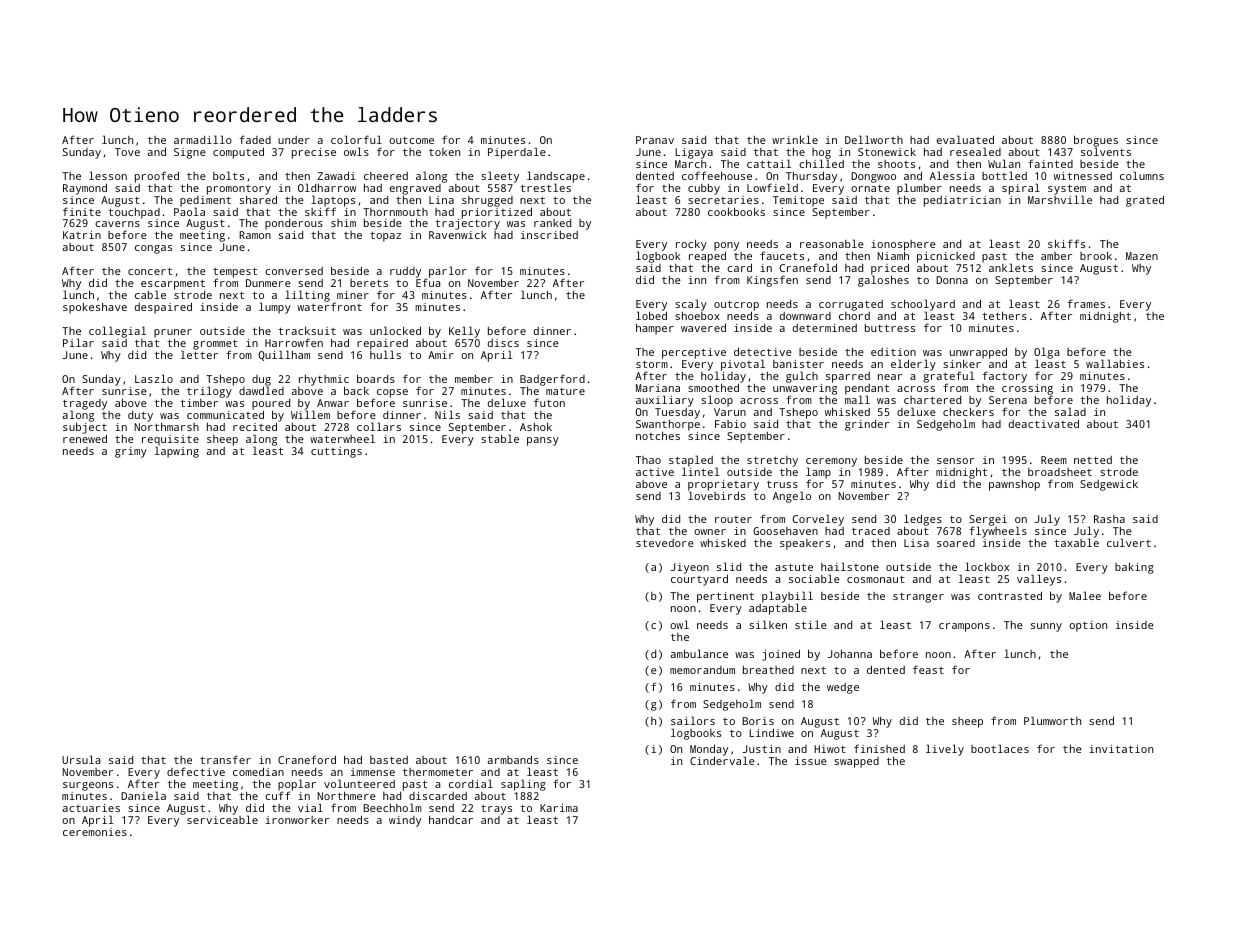  I want to click on Tove, so click(127, 152).
